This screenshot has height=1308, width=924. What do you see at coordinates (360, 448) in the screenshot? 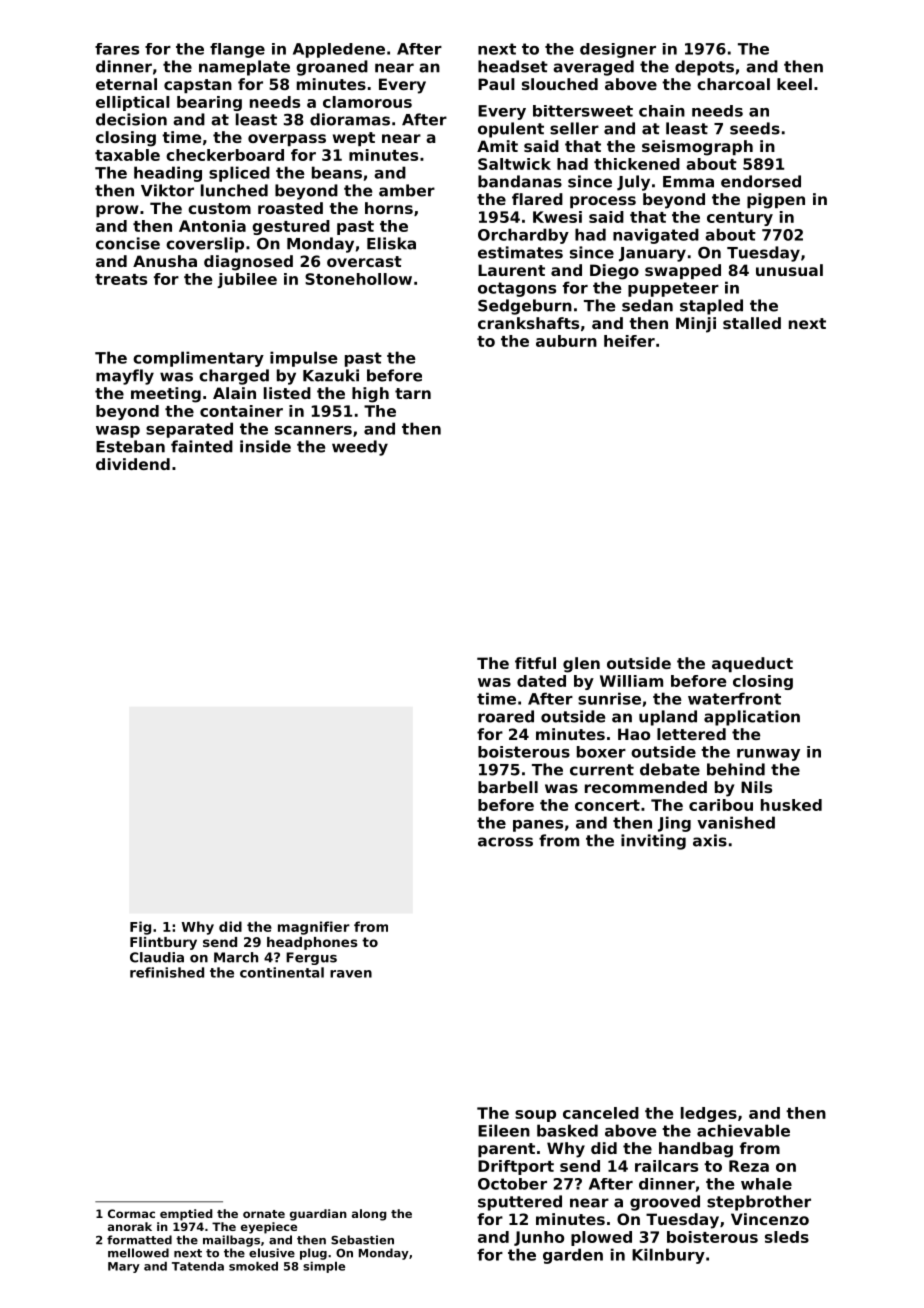
I see `weedy` at bounding box center [360, 448].
